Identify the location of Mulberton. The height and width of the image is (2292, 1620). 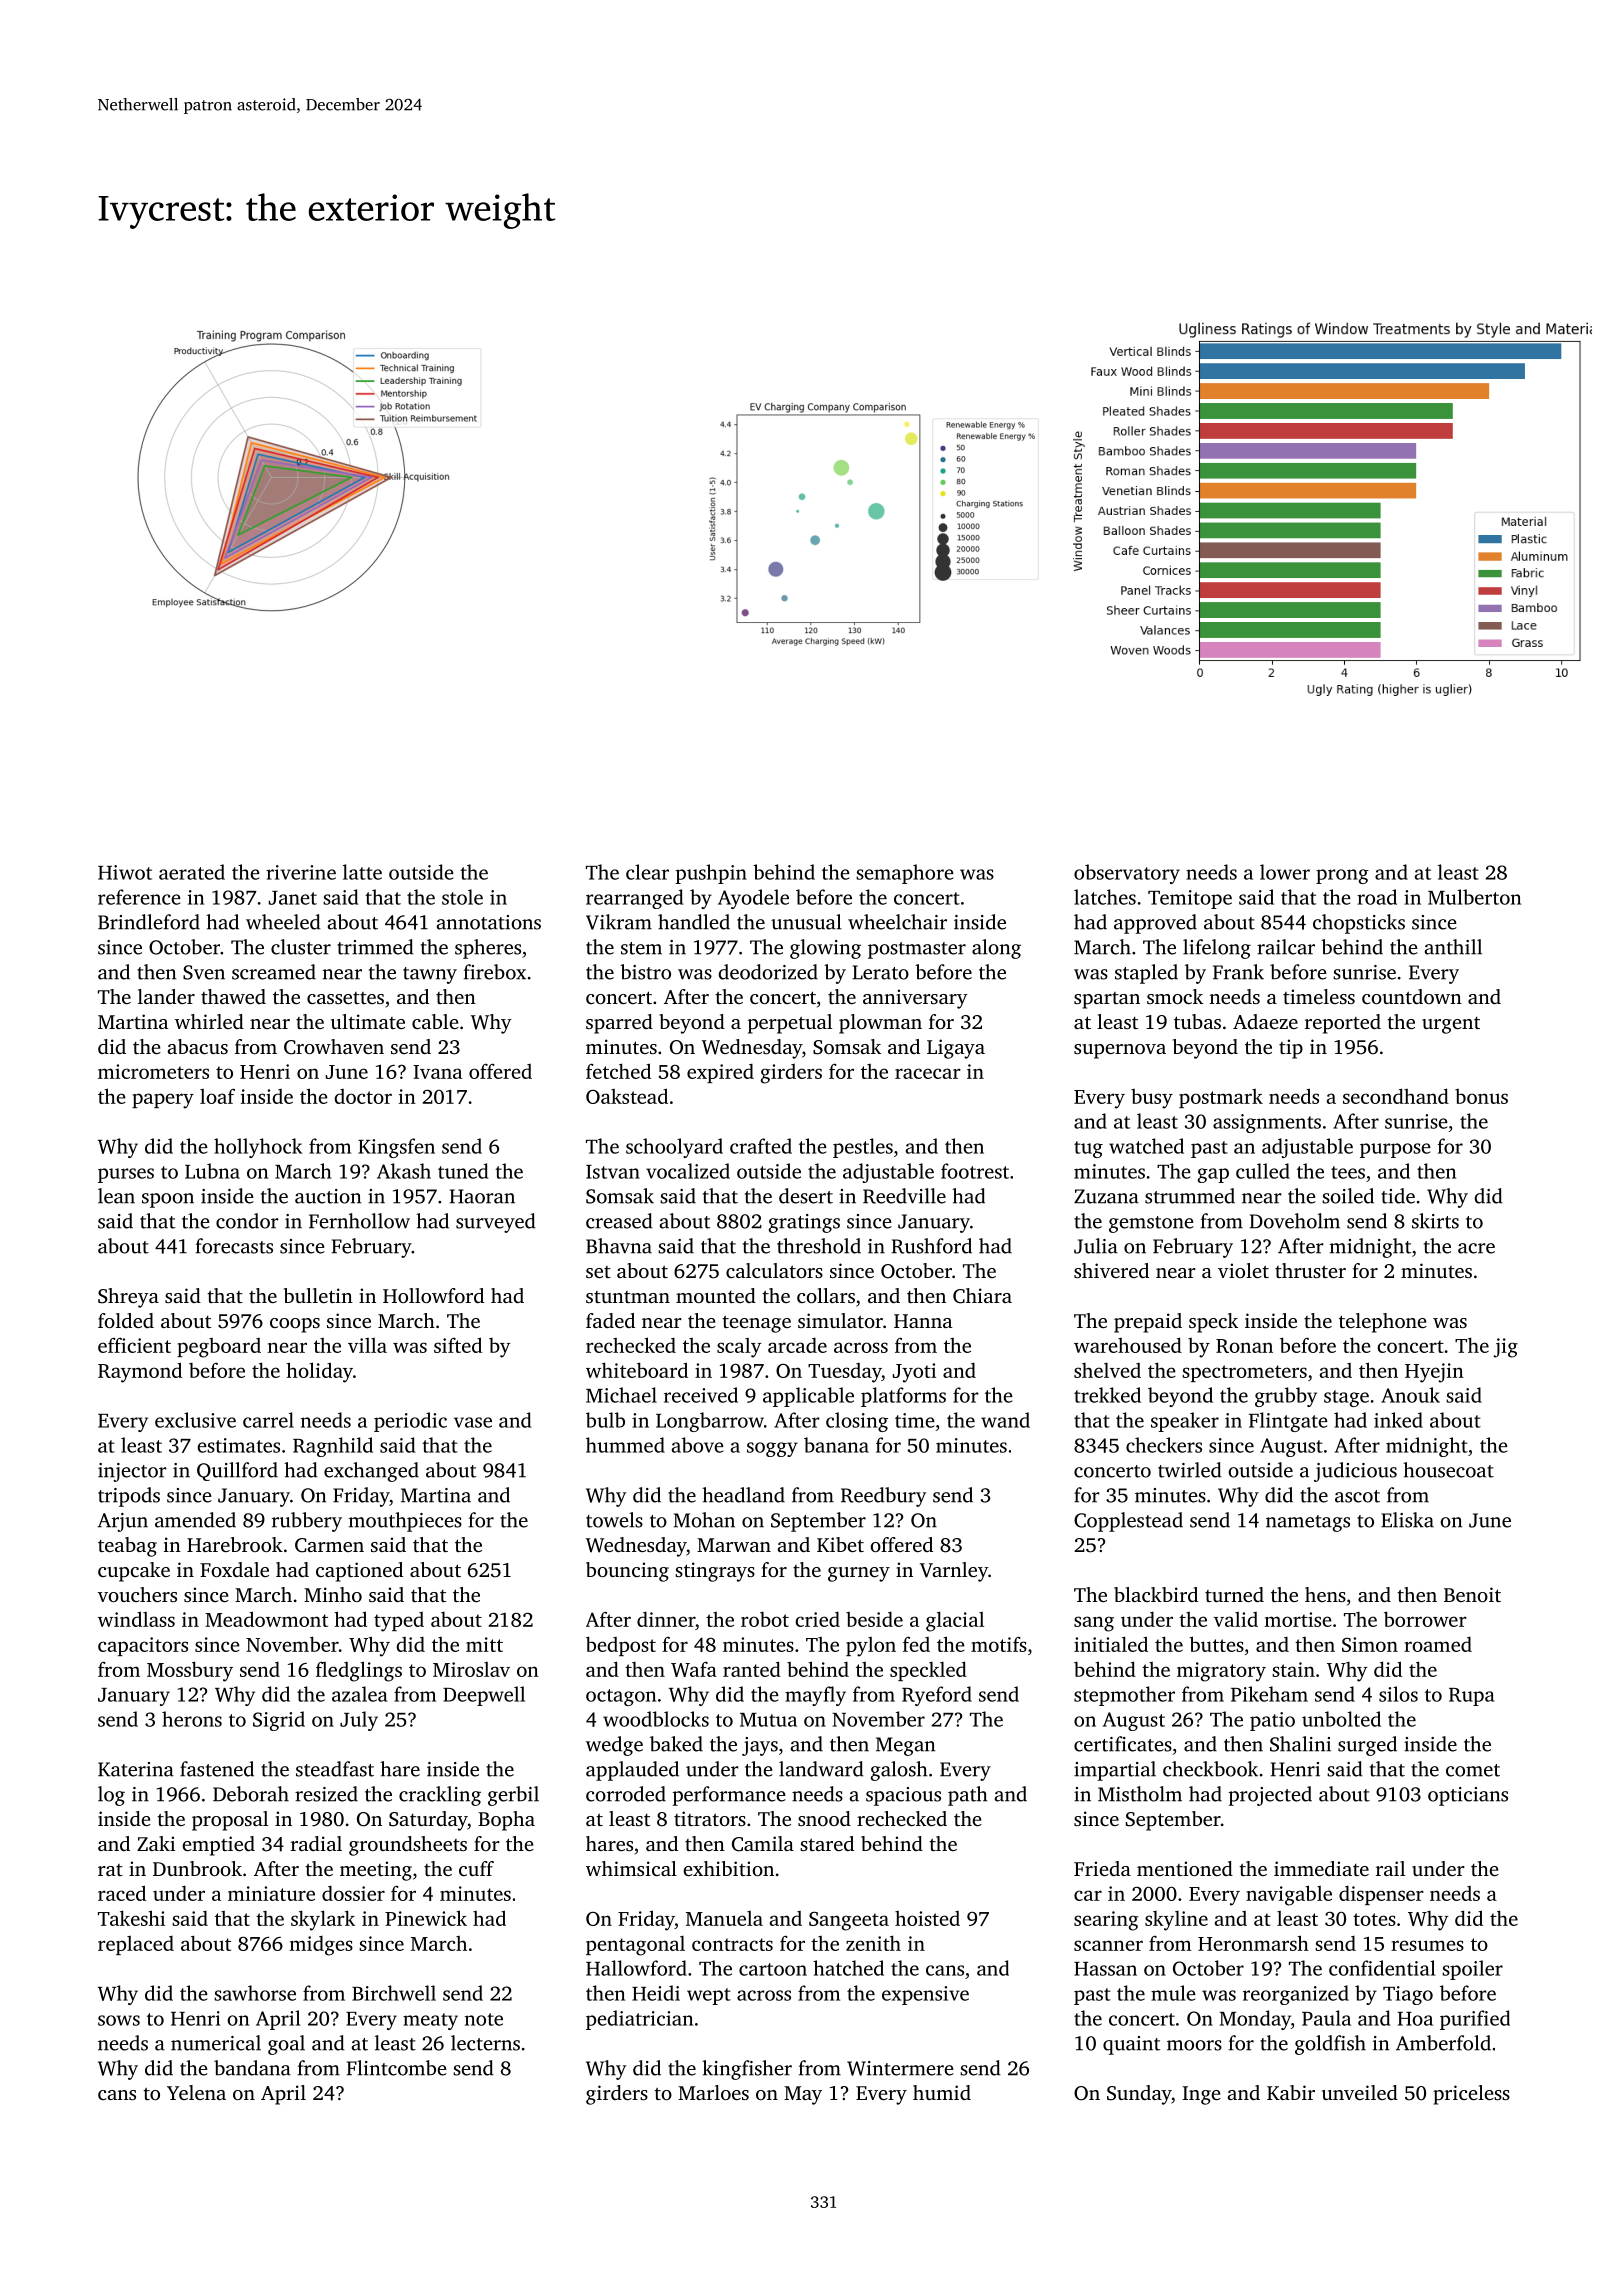
(1474, 897).
